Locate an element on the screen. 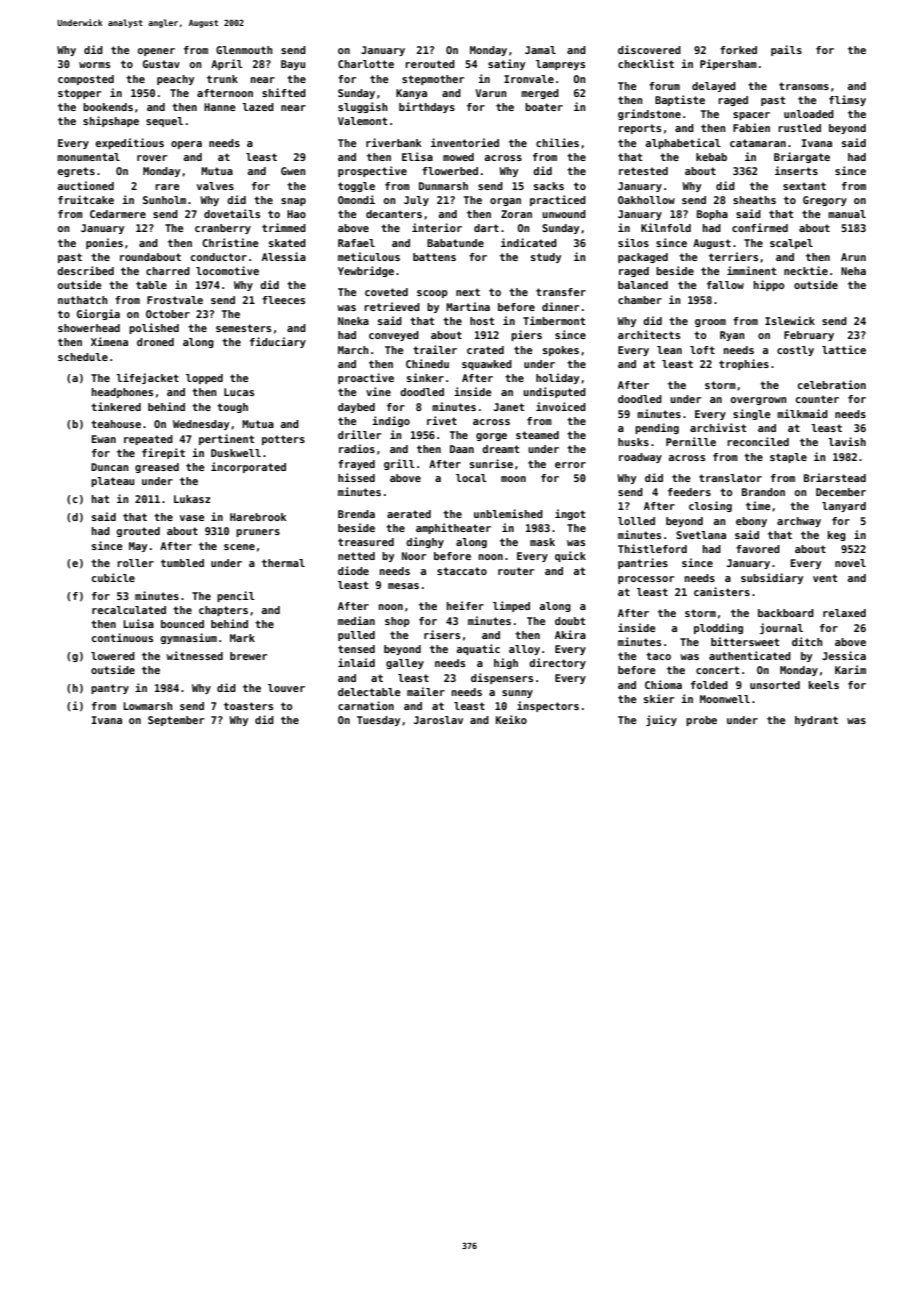 This screenshot has width=924, height=1308. tough is located at coordinates (232, 408).
